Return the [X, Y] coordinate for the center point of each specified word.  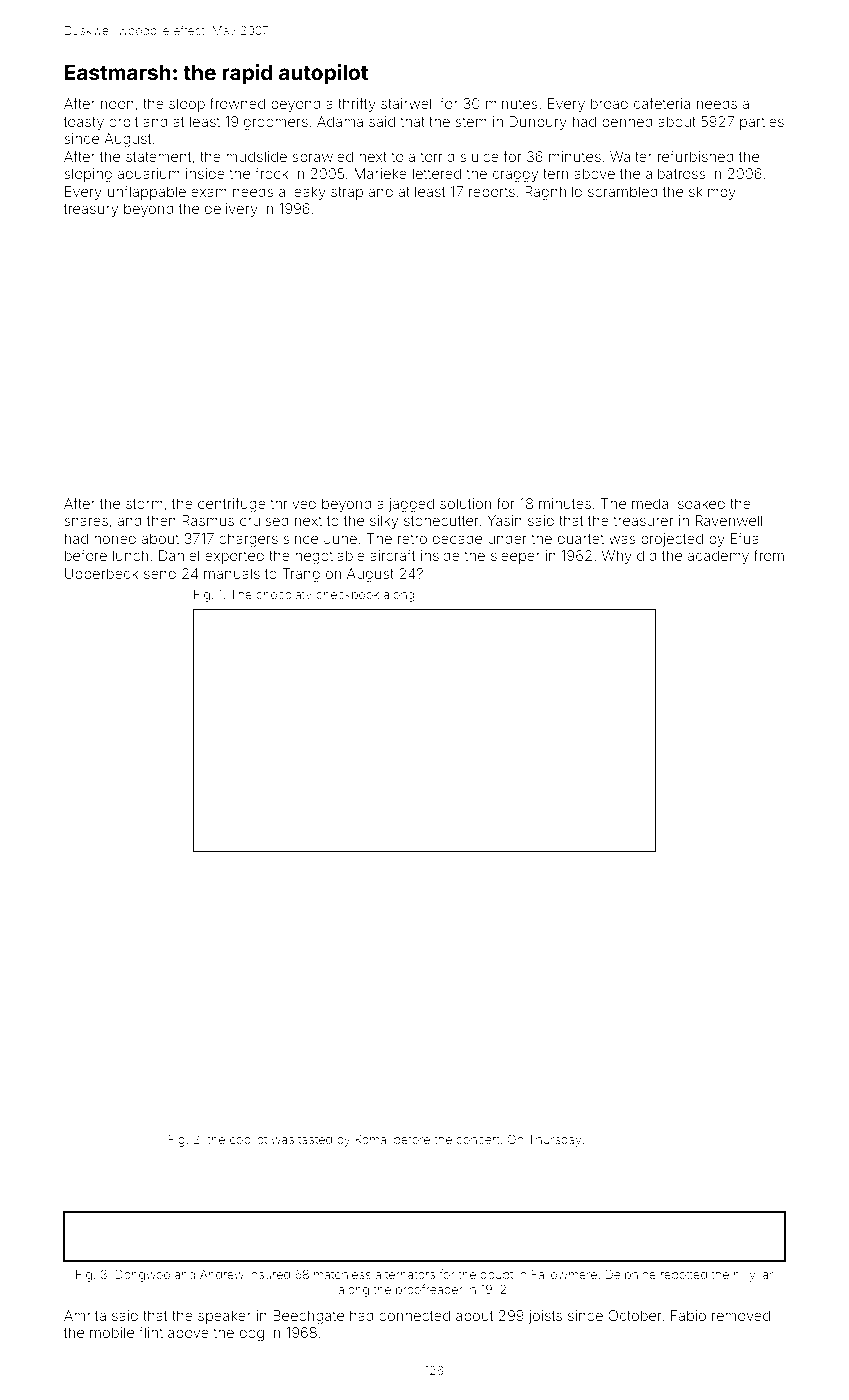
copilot [248, 1140]
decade [457, 538]
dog [252, 1334]
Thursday [555, 1140]
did [647, 555]
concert [478, 1140]
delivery [231, 210]
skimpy [712, 193]
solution [465, 503]
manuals [232, 573]
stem [471, 122]
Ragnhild [553, 193]
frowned [237, 103]
